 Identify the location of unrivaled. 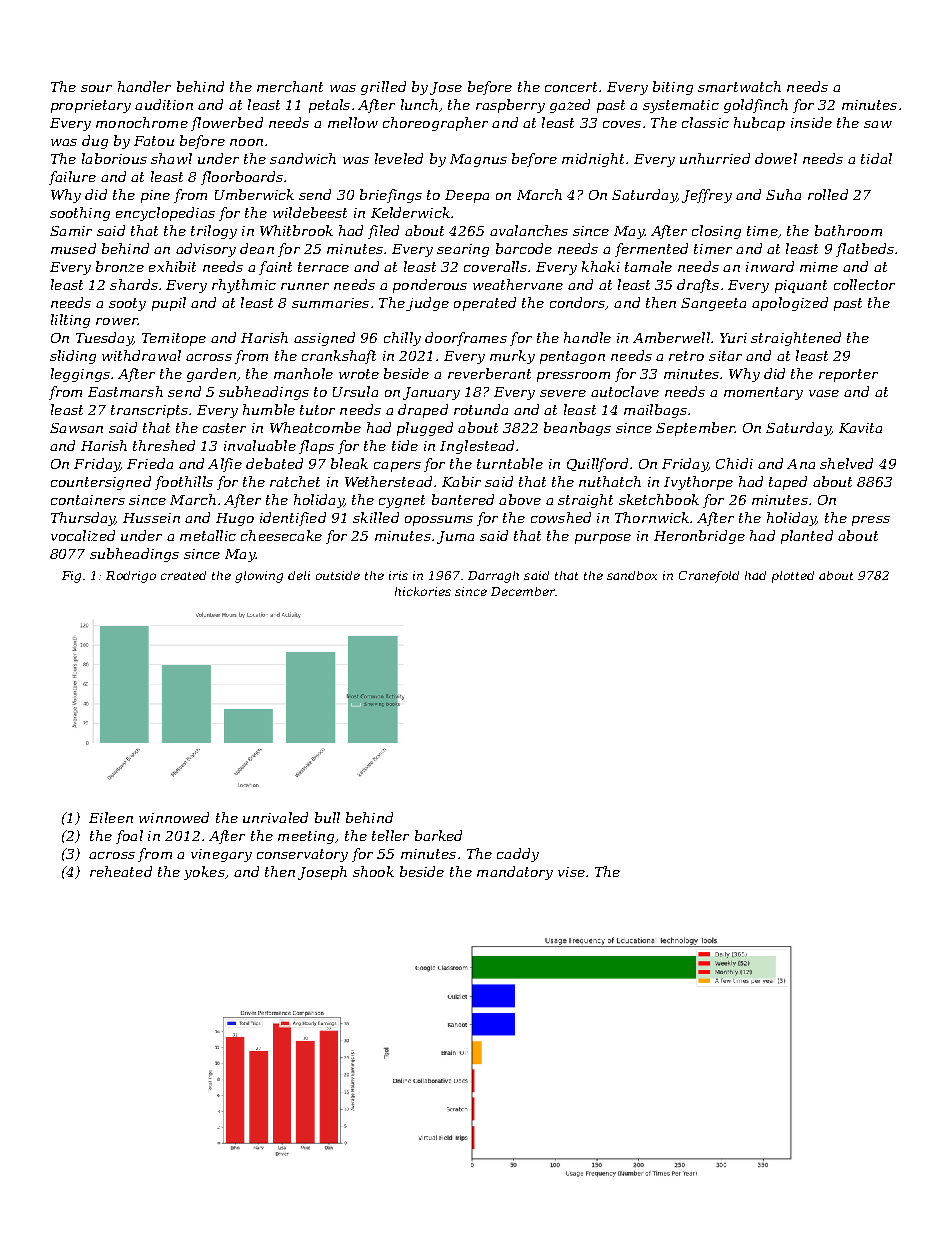
(275, 817).
